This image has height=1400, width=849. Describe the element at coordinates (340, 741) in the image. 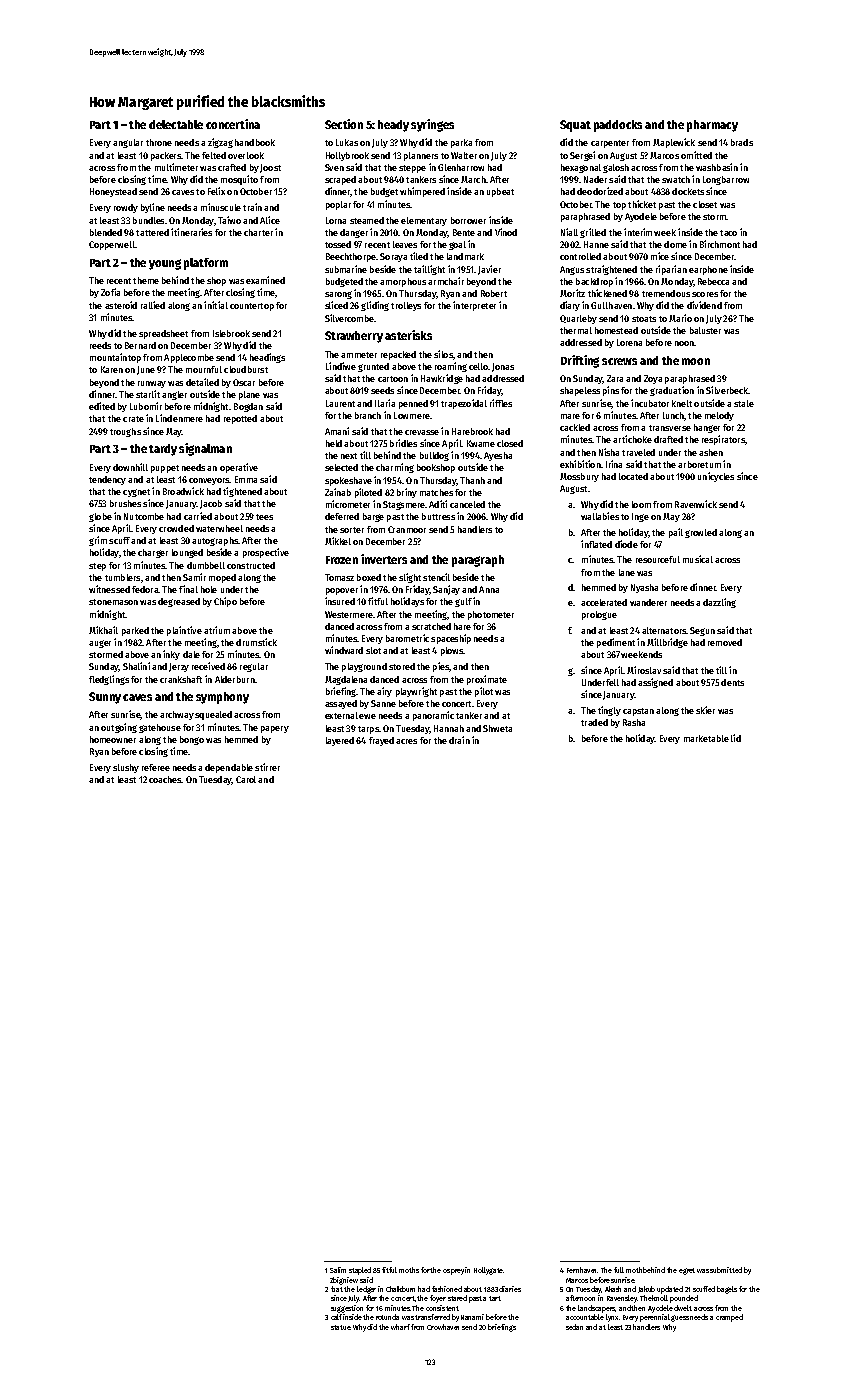

I see `layered` at that location.
